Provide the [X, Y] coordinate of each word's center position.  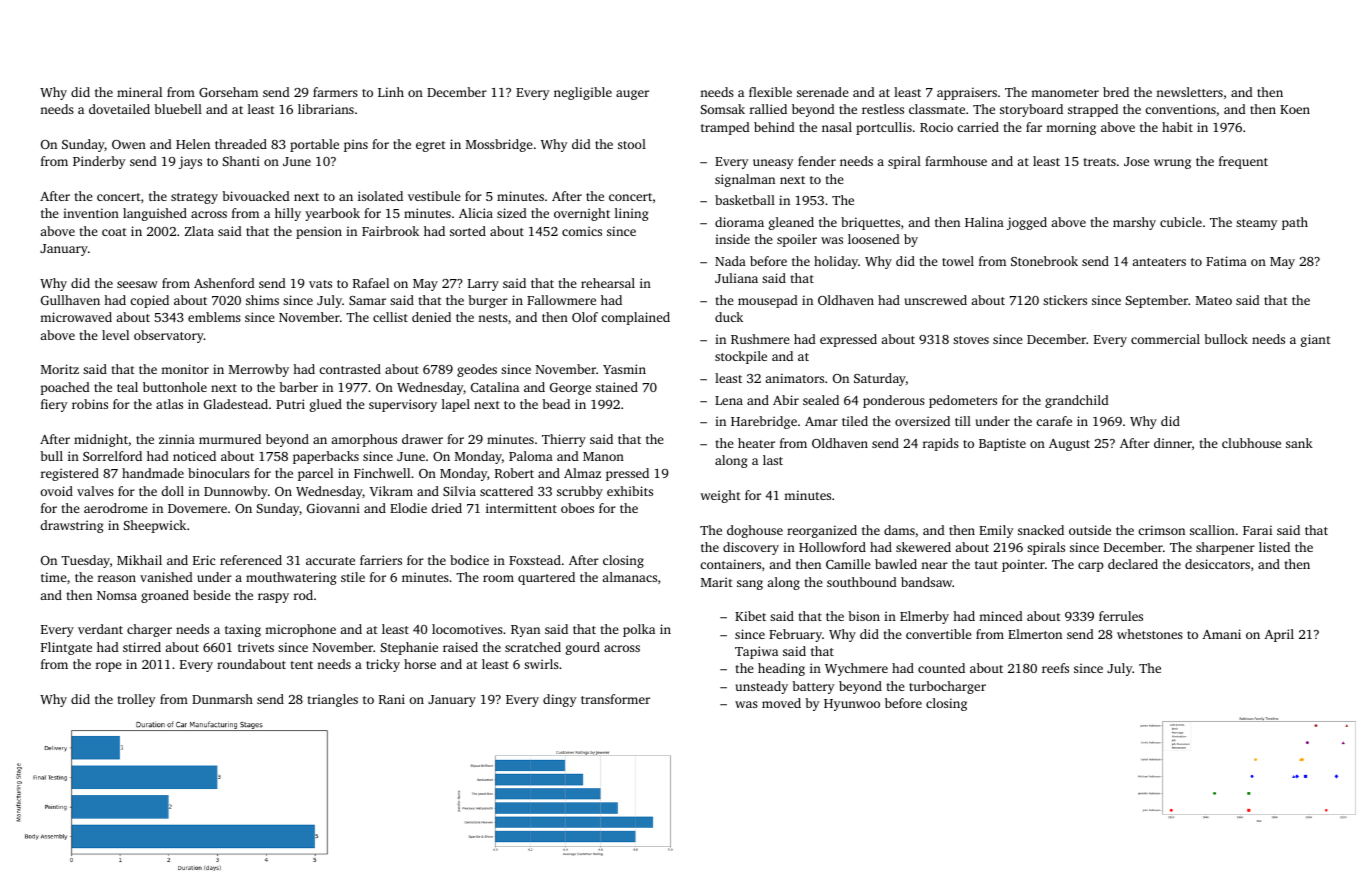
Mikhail [139, 560]
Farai [1257, 530]
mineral [139, 92]
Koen [1295, 109]
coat [114, 232]
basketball [745, 200]
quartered [546, 578]
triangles [332, 700]
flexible [770, 92]
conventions [1180, 109]
